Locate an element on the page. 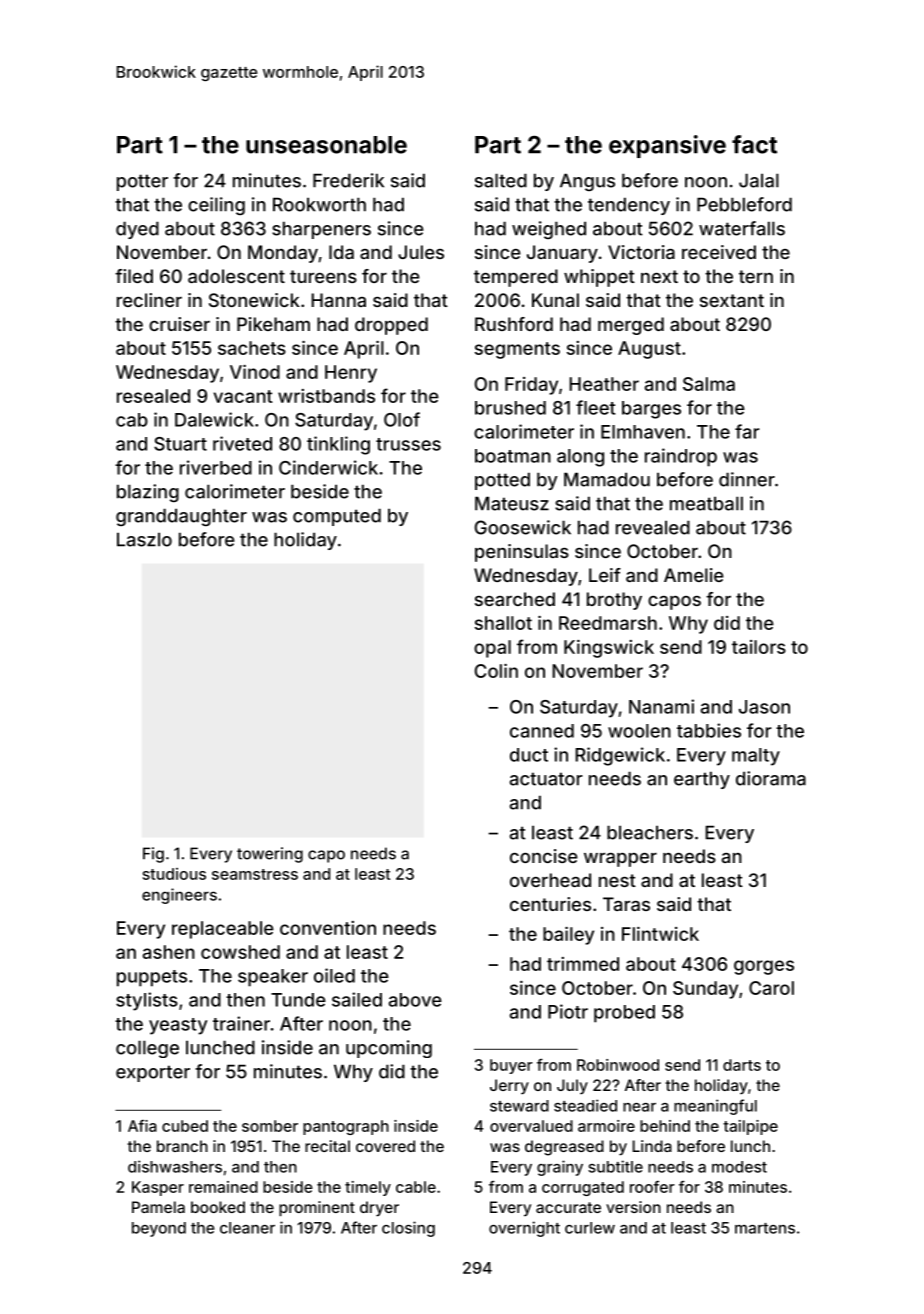  Goosewick is located at coordinates (523, 527).
